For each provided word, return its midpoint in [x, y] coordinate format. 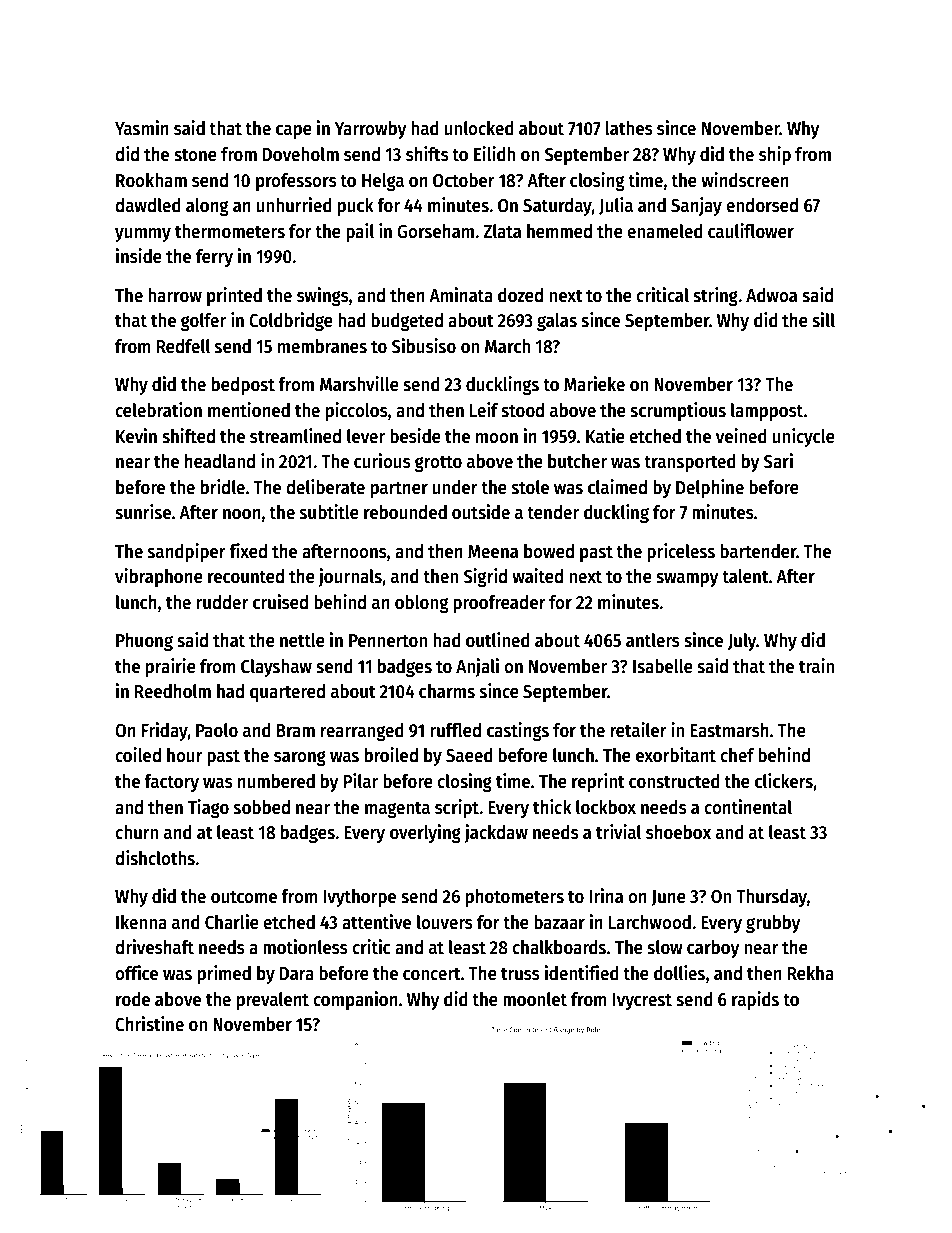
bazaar [559, 922]
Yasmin [142, 128]
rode [133, 999]
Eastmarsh [729, 730]
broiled [391, 755]
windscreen [745, 180]
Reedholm [173, 691]
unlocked [479, 128]
